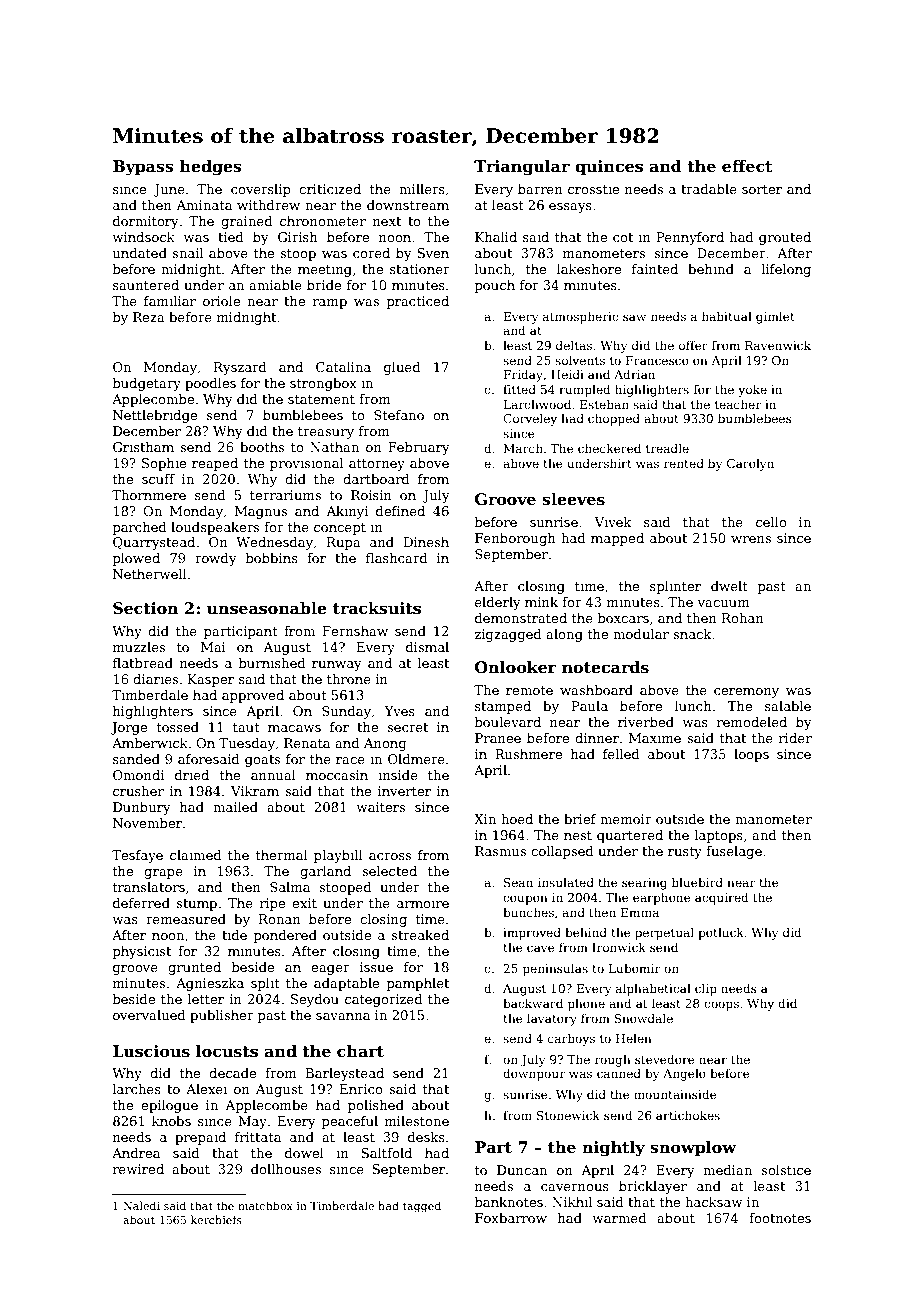 The width and height of the screenshot is (924, 1308). What do you see at coordinates (267, 608) in the screenshot?
I see `unseasonable` at bounding box center [267, 608].
